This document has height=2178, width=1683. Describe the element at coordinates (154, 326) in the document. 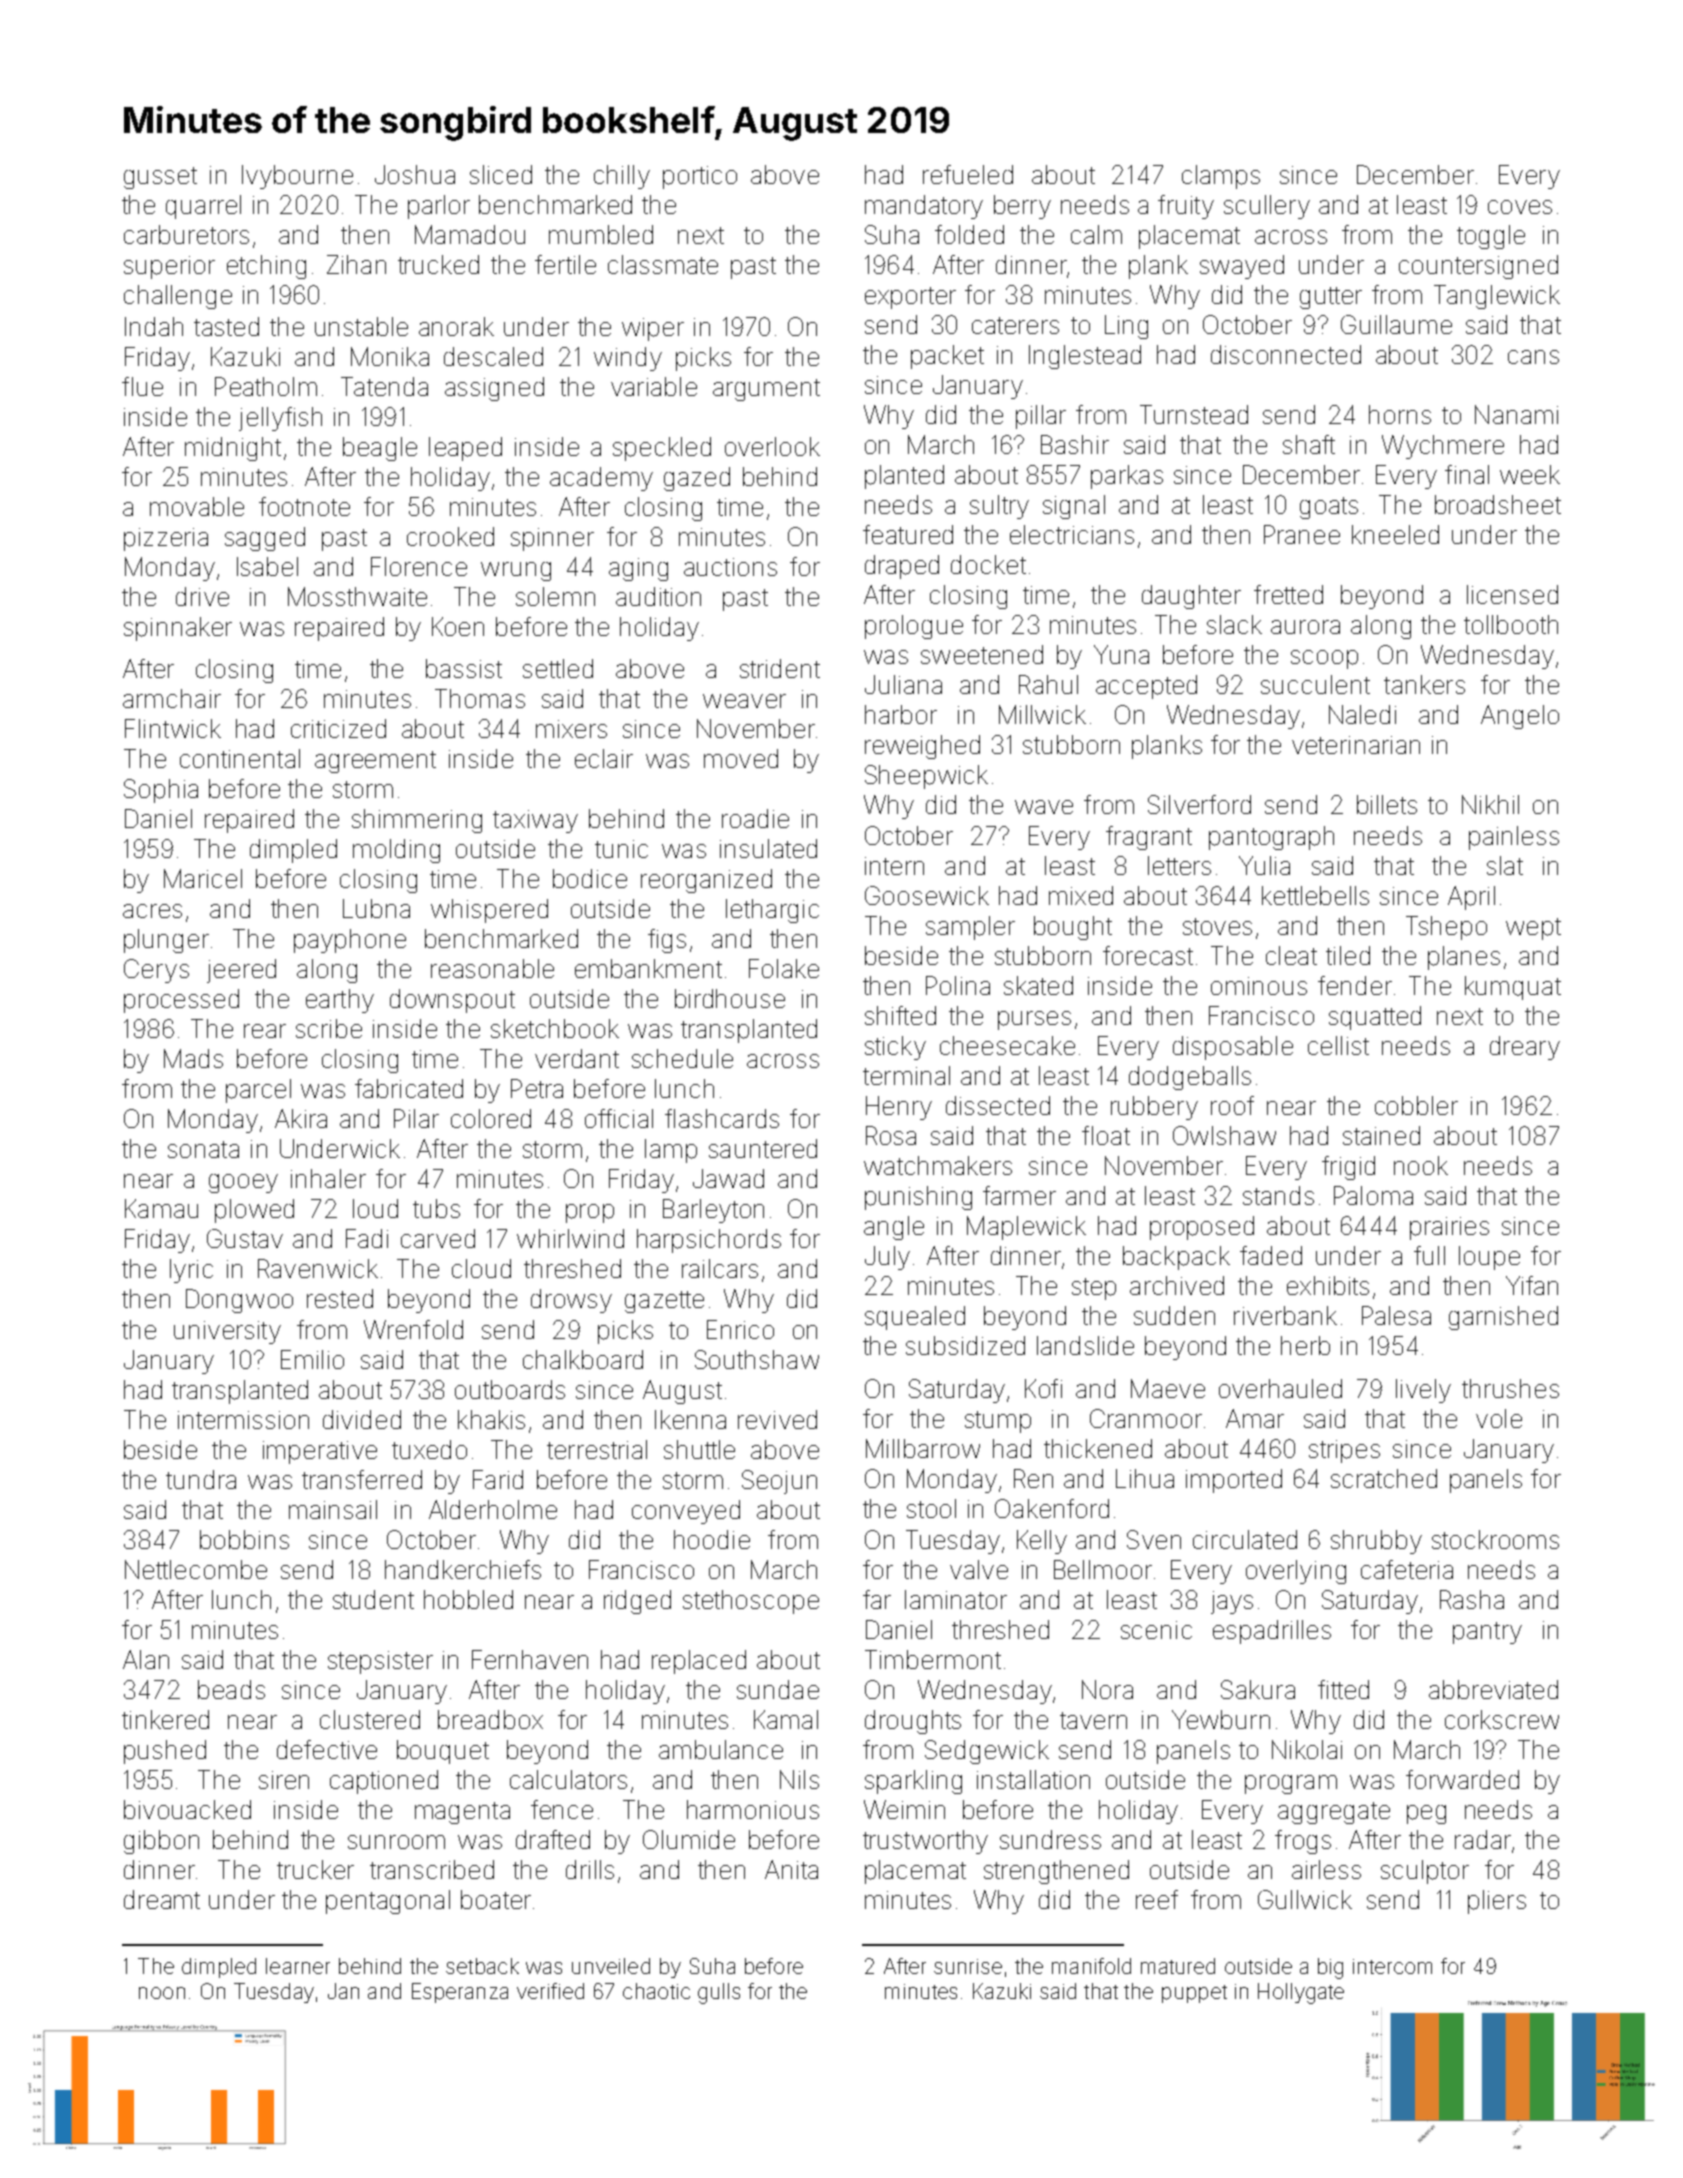

I see `Indah` at that location.
